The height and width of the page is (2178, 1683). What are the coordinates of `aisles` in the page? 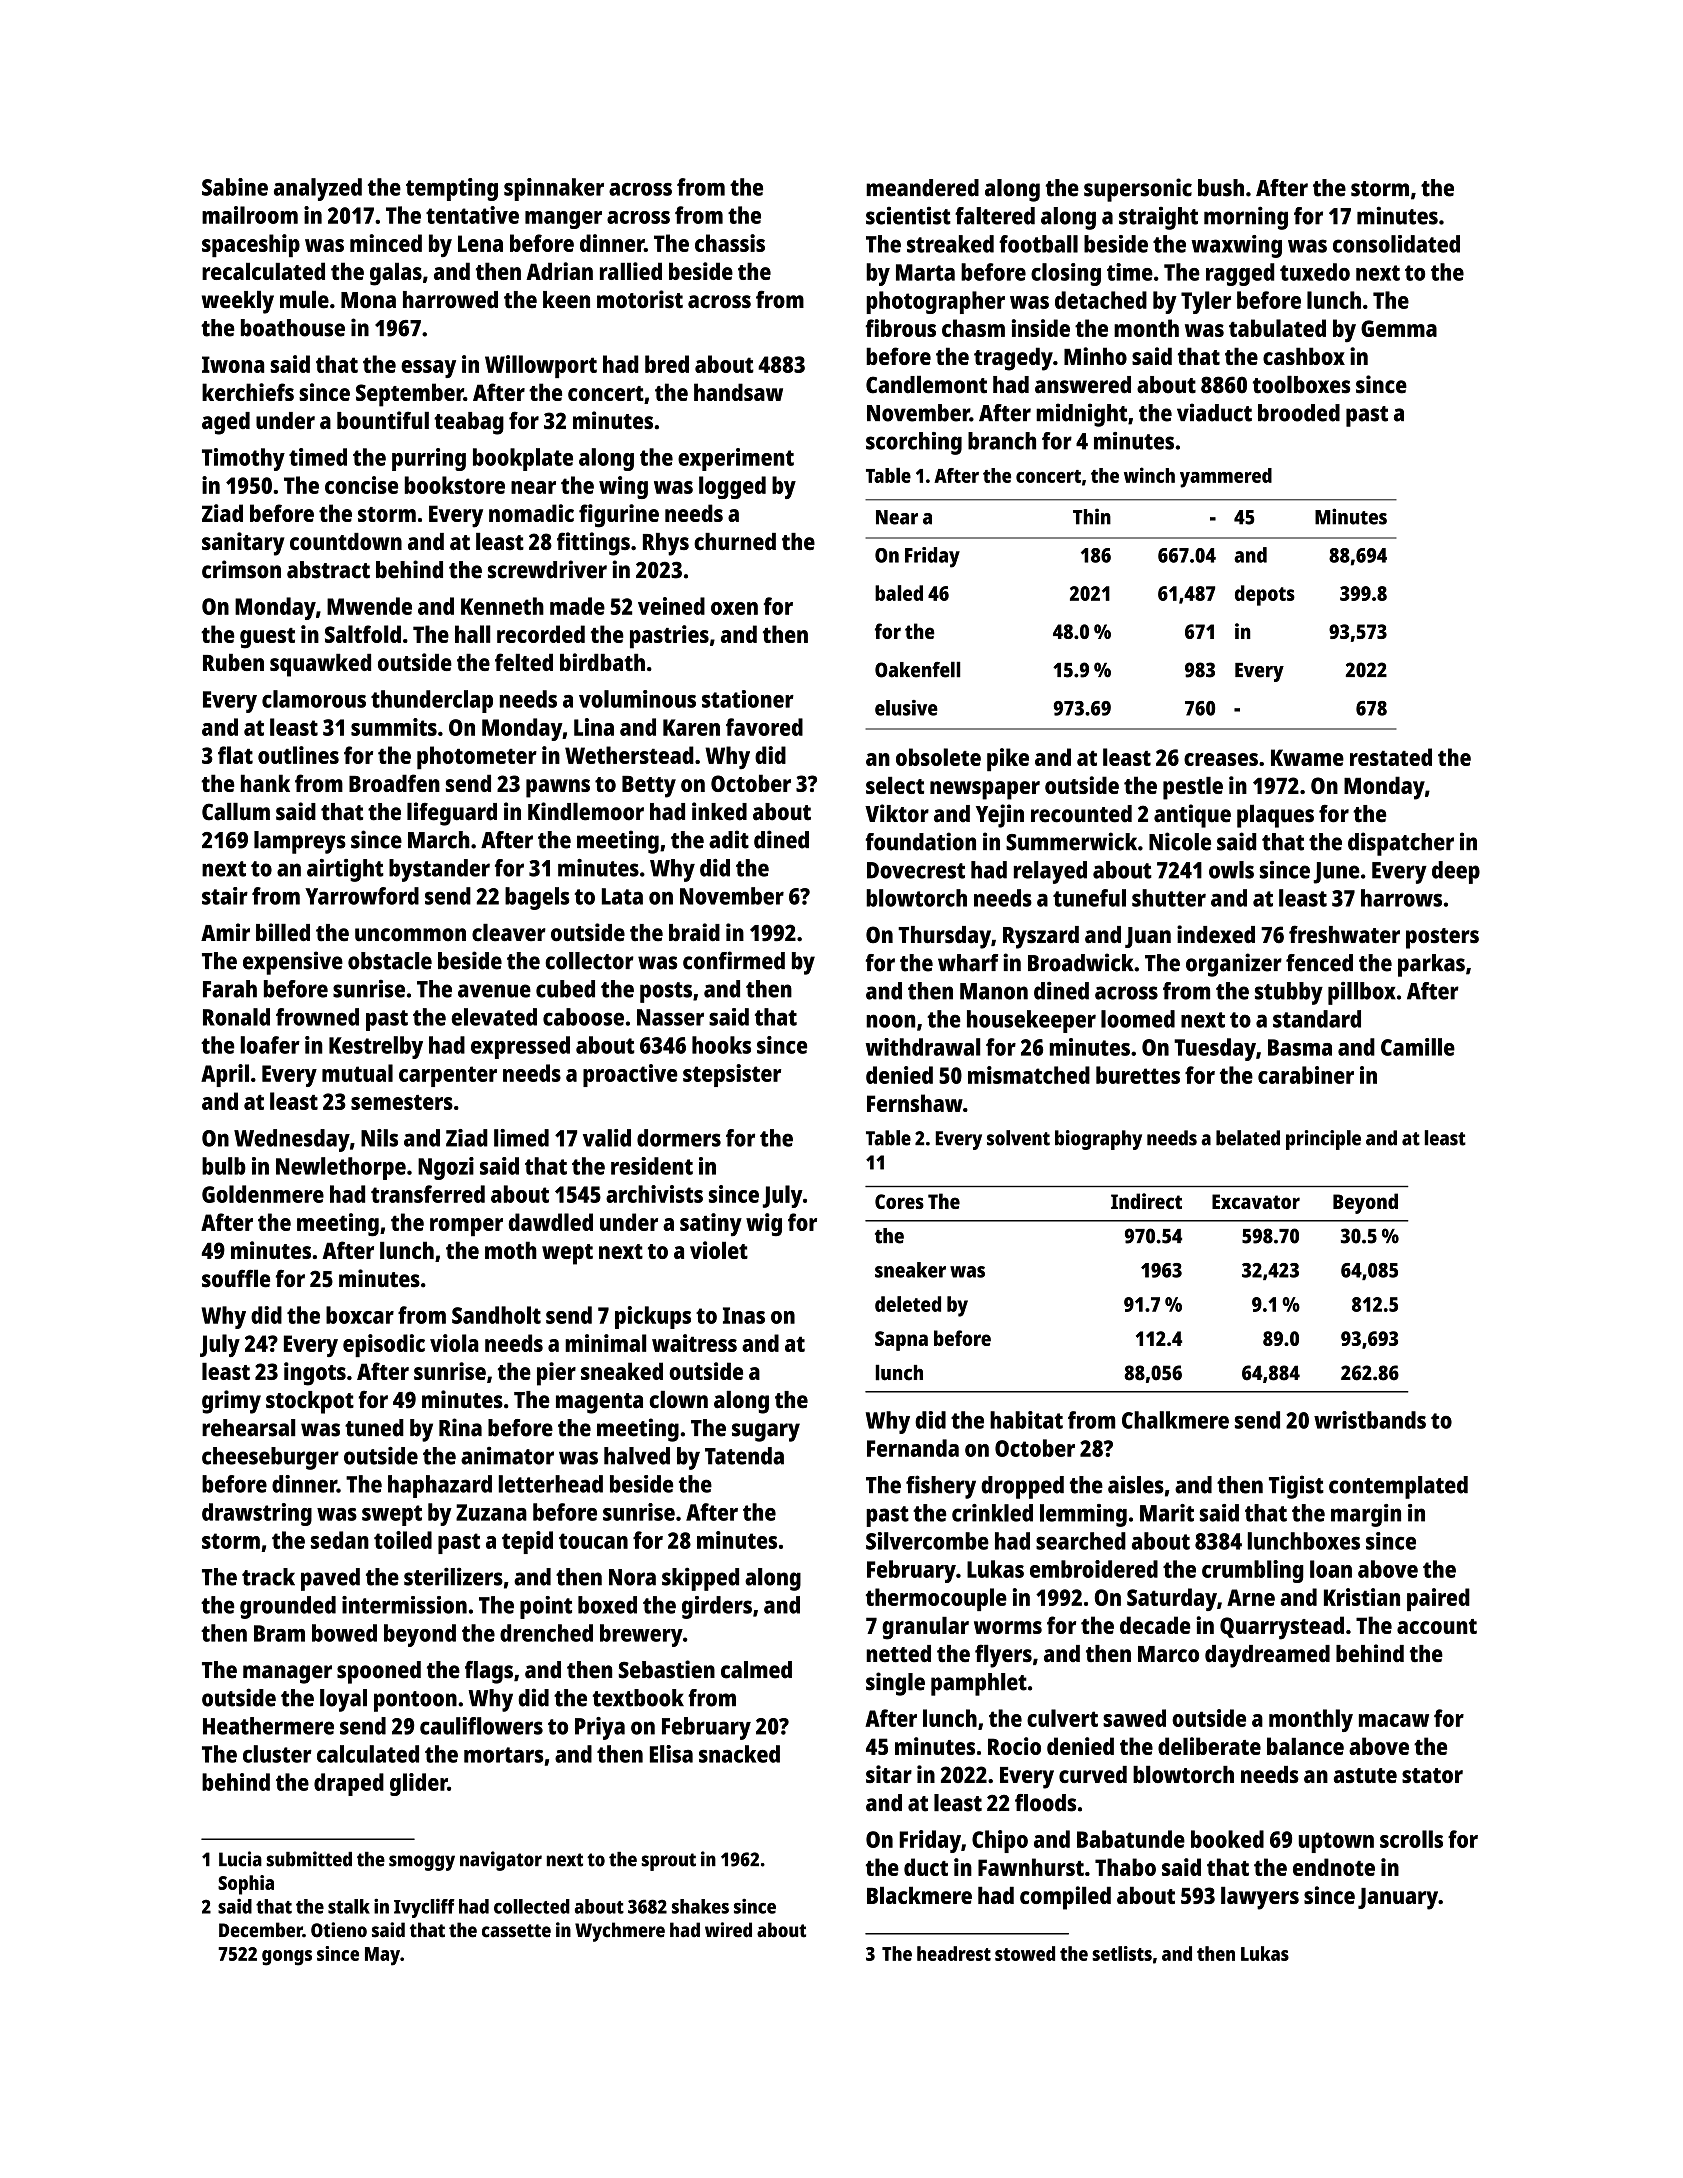 It's located at (1136, 1484).
